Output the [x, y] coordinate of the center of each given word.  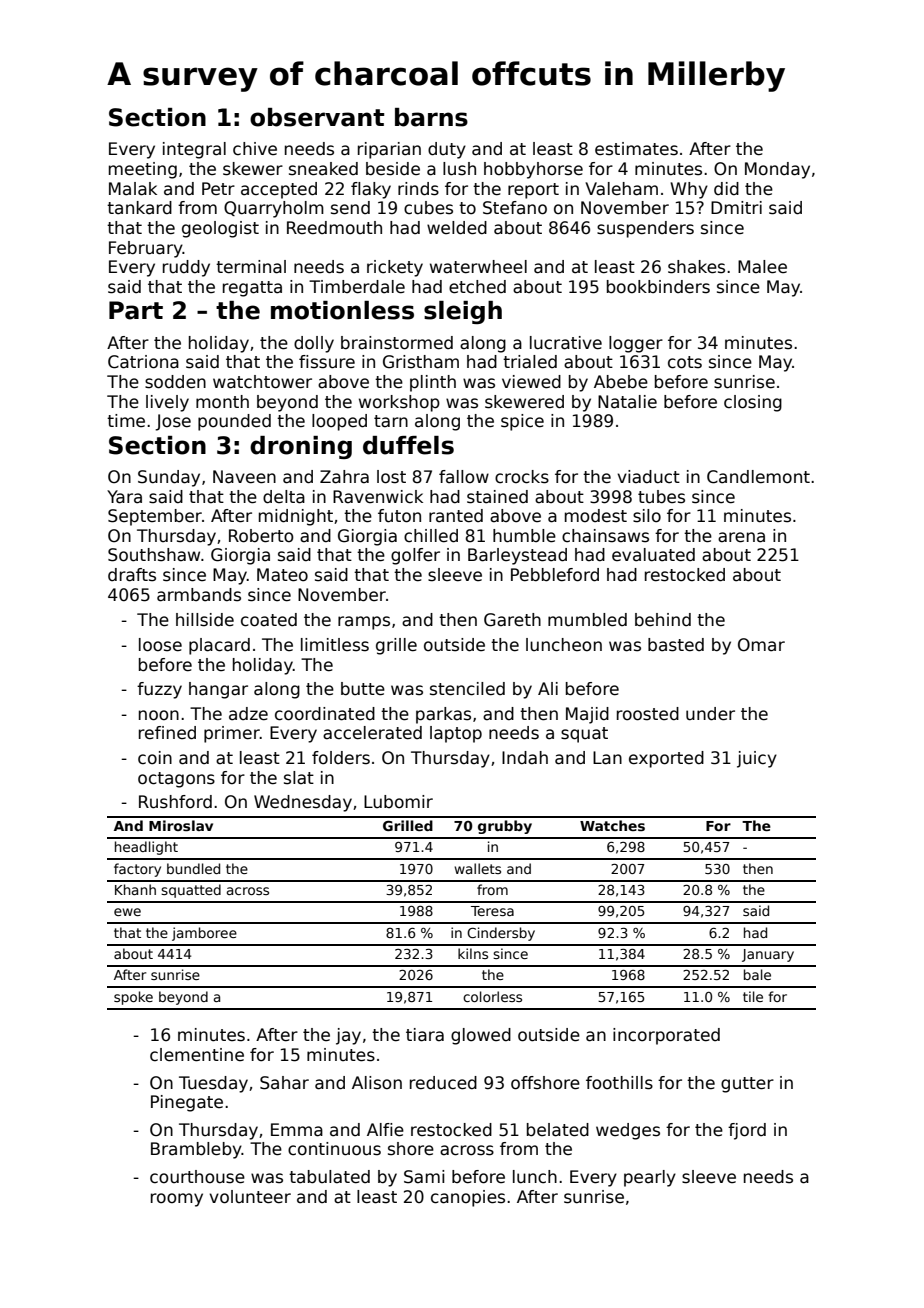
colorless [492, 996]
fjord [747, 1131]
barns [431, 117]
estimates [636, 149]
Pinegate [187, 1103]
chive [255, 149]
